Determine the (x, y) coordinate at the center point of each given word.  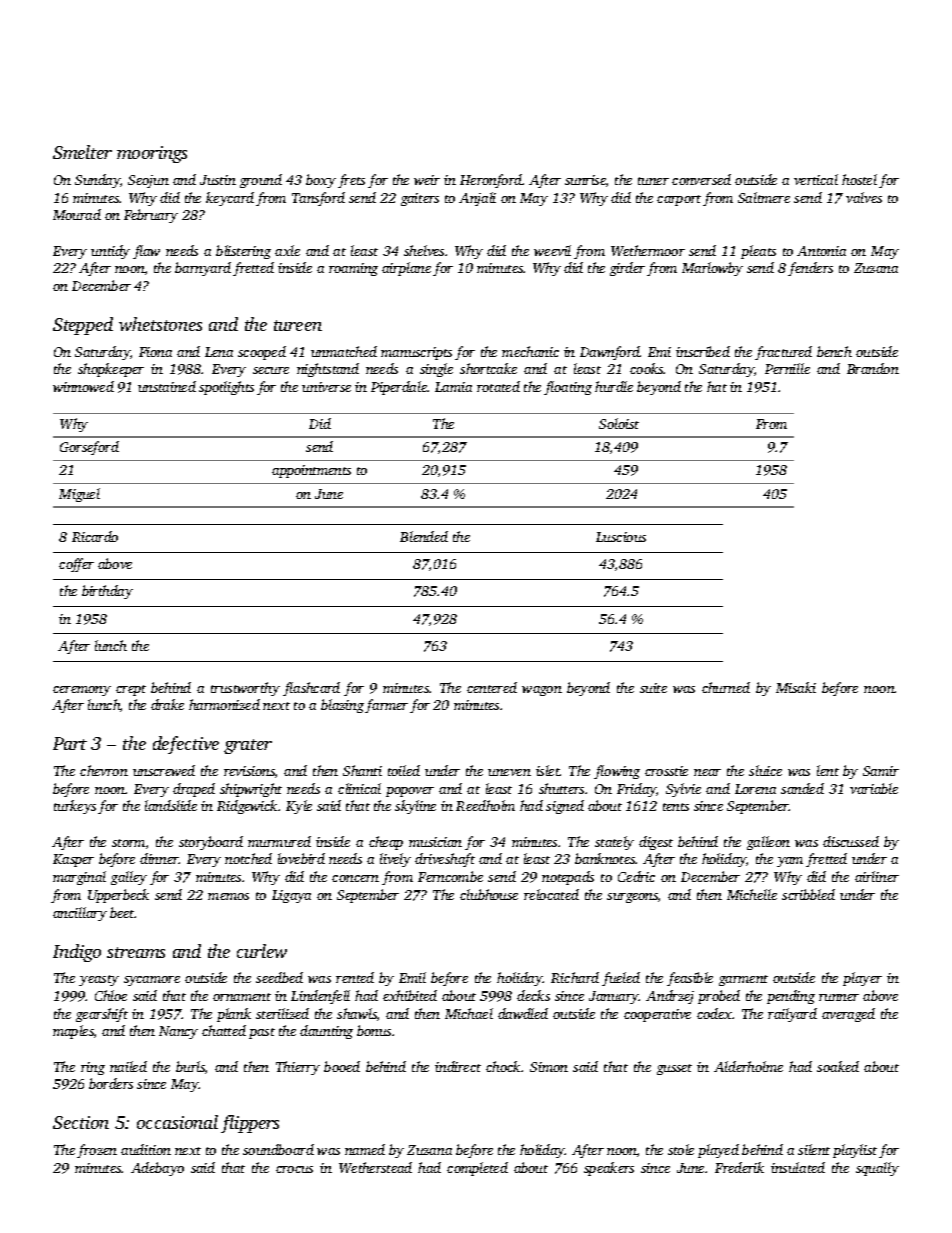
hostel (859, 179)
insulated (798, 1167)
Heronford (491, 181)
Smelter (82, 152)
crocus (294, 1169)
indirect (458, 1066)
